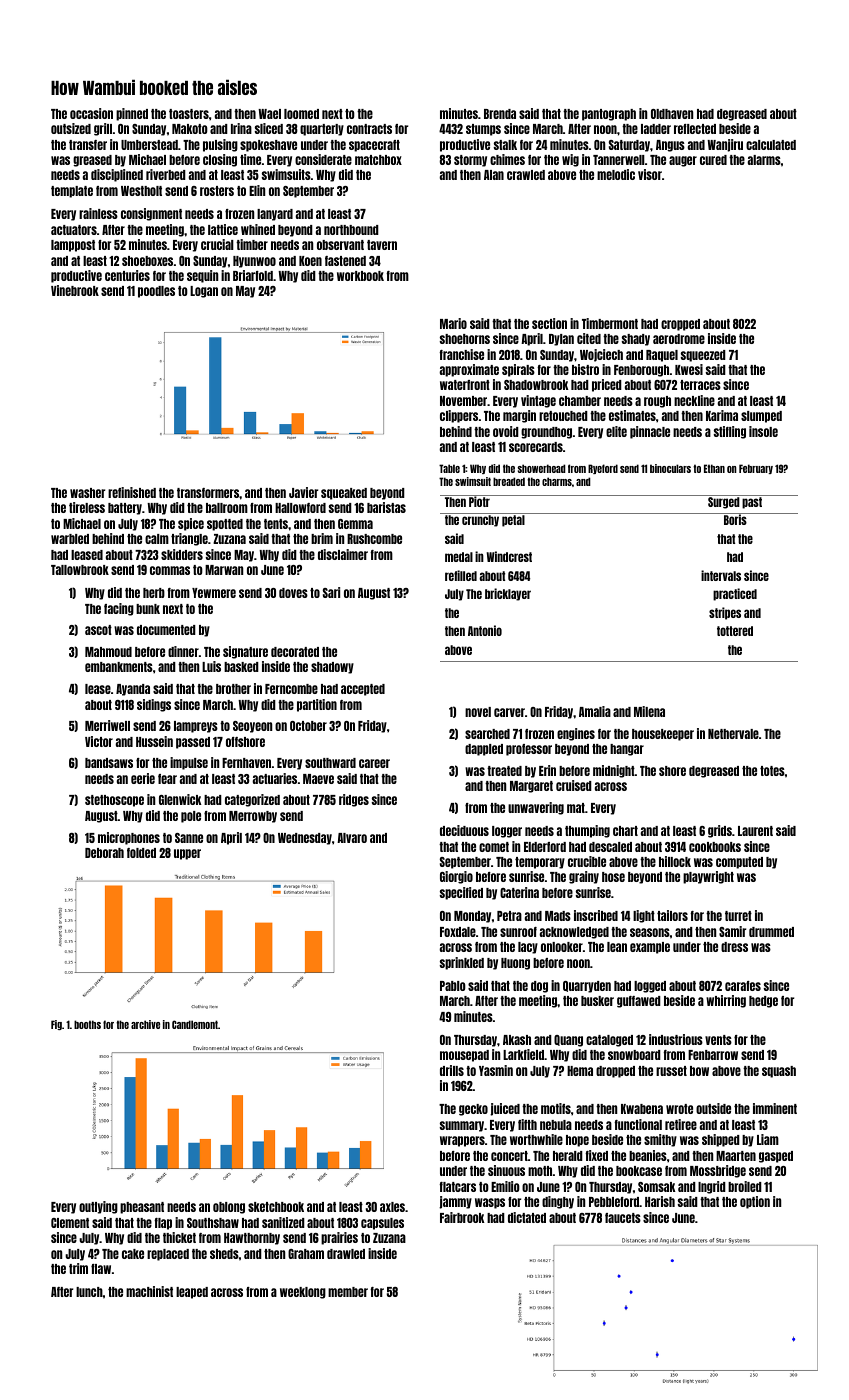  Describe the element at coordinates (355, 524) in the page. I see `Gemma` at that location.
